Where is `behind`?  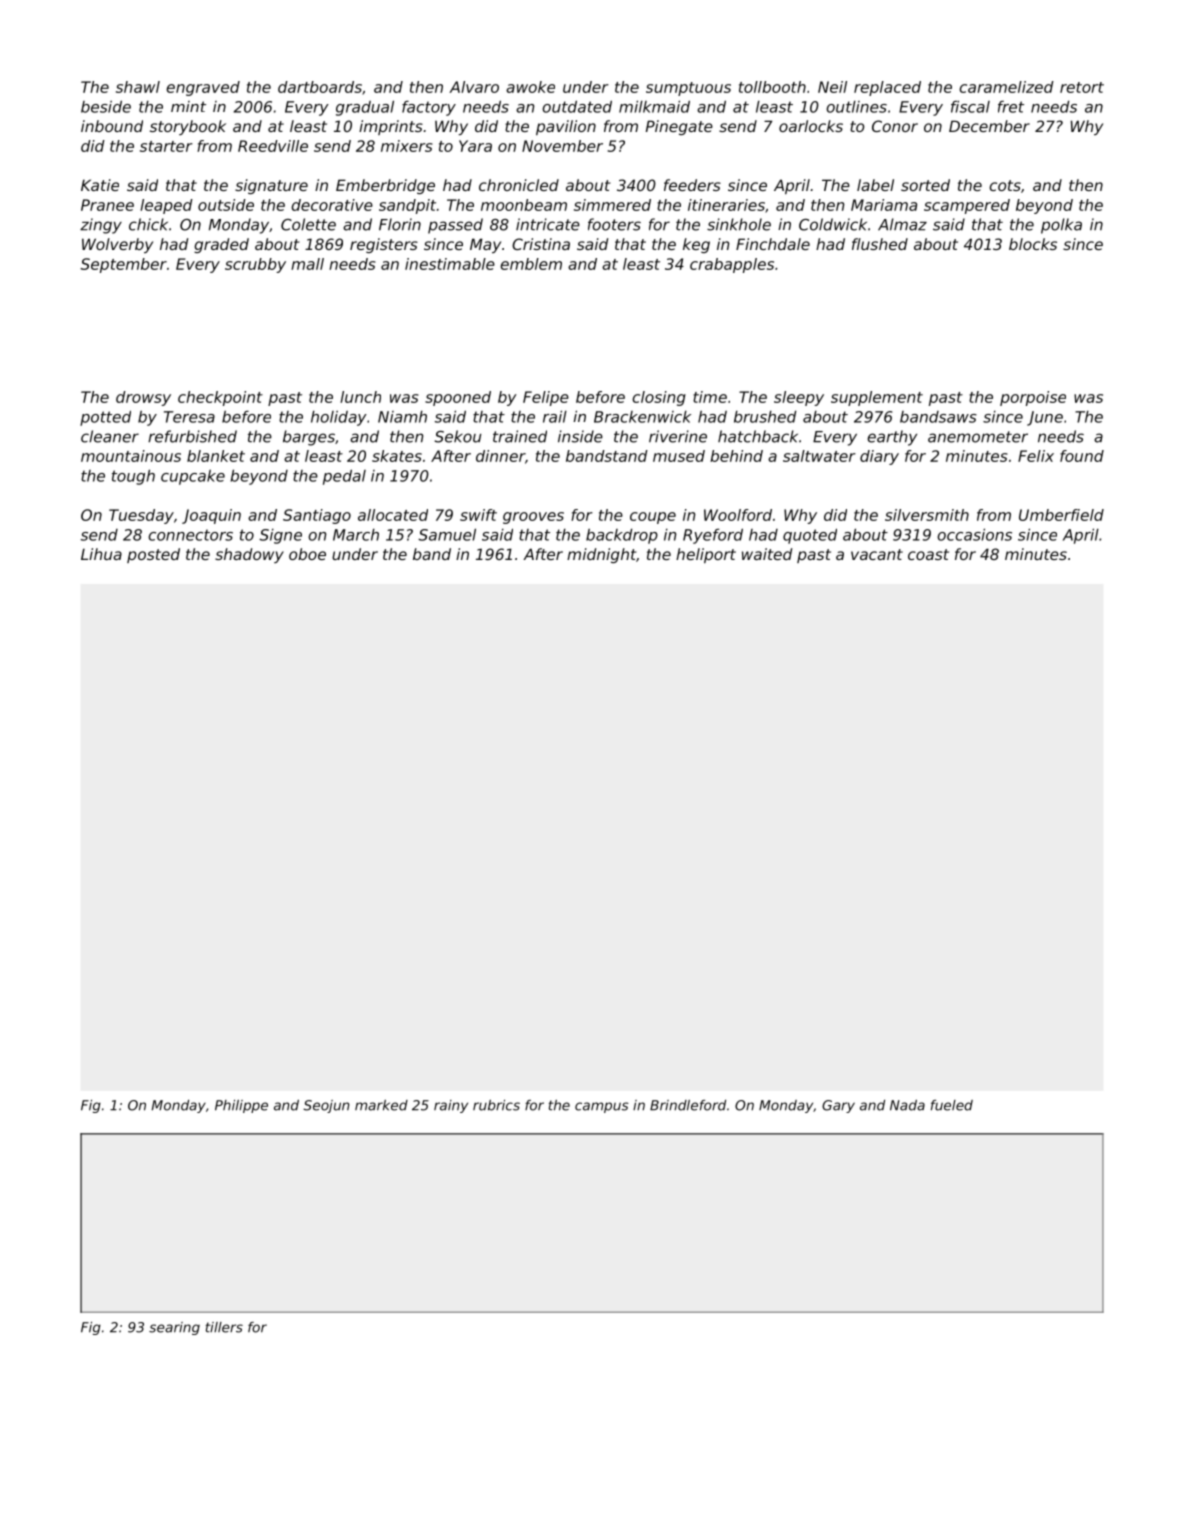
behind is located at coordinates (736, 456).
